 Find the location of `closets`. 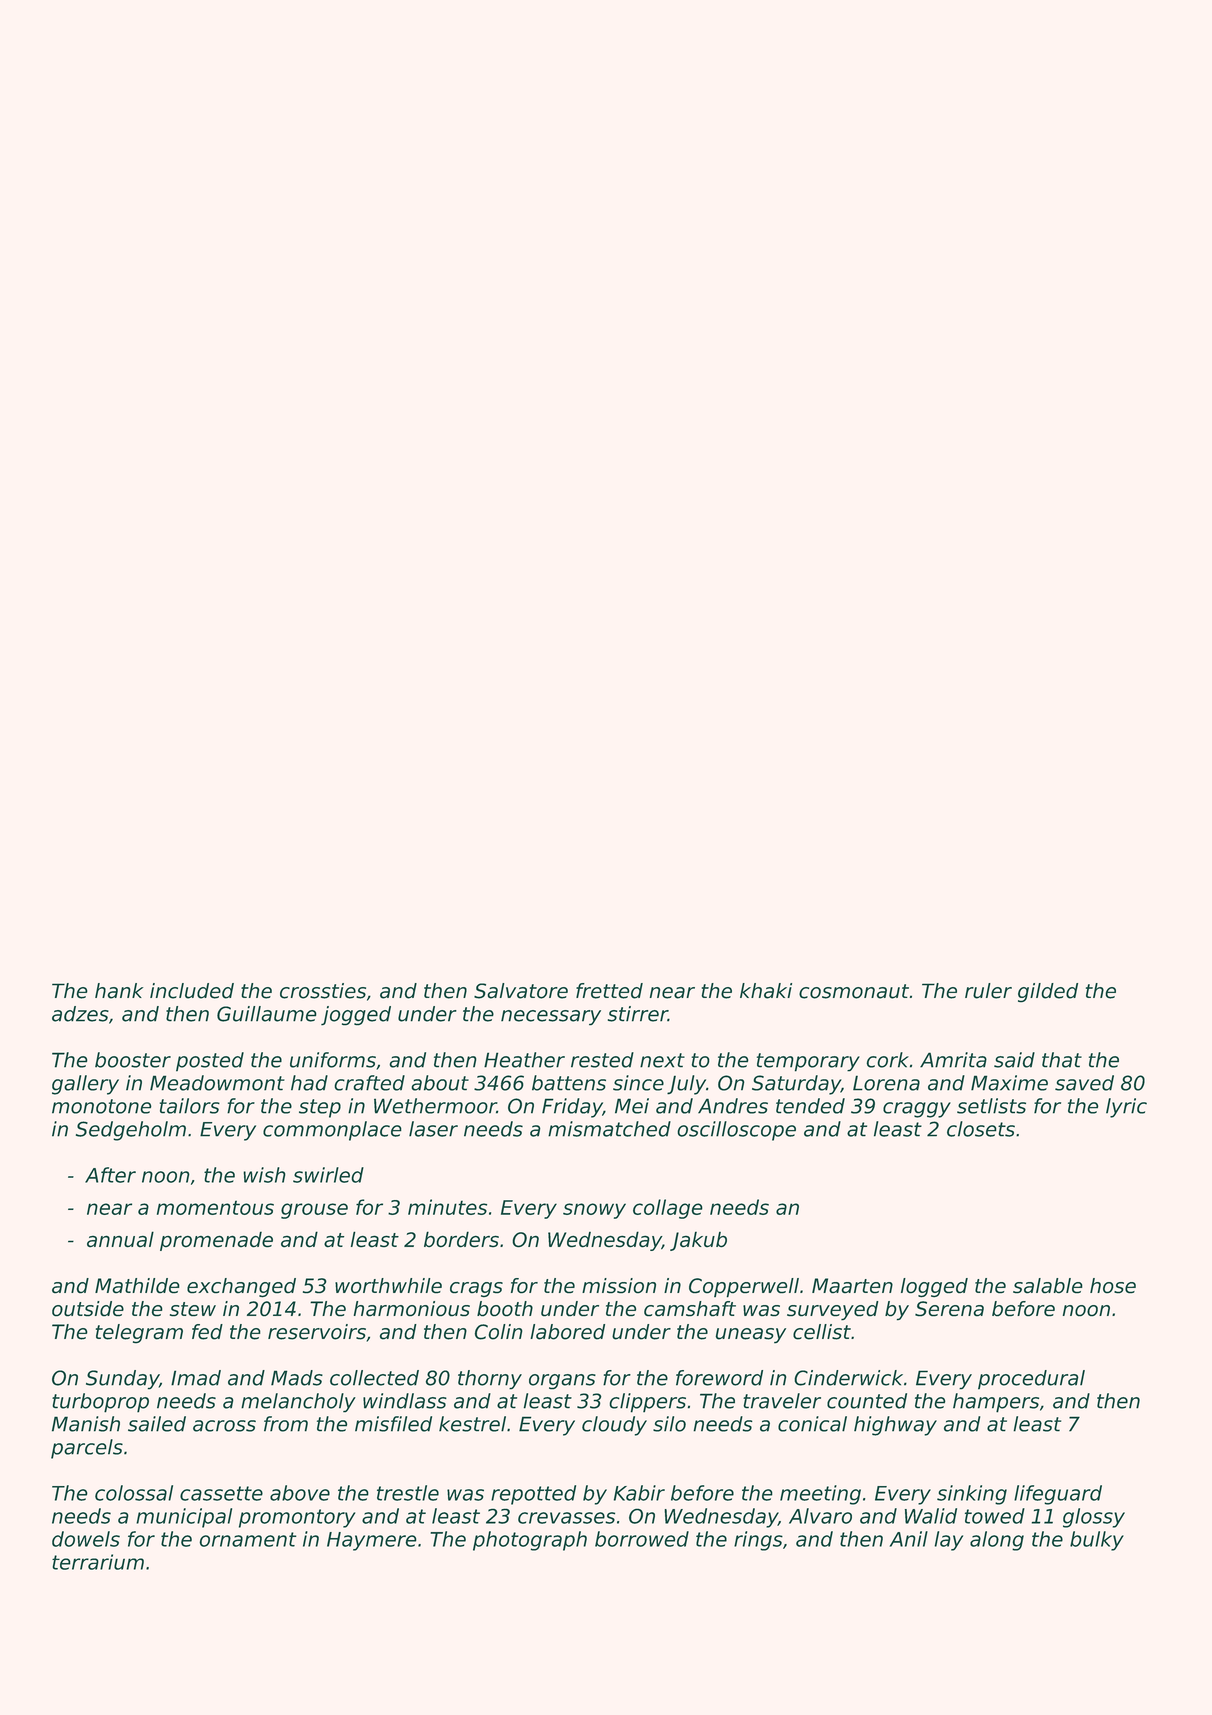

closets is located at coordinates (981, 1129).
